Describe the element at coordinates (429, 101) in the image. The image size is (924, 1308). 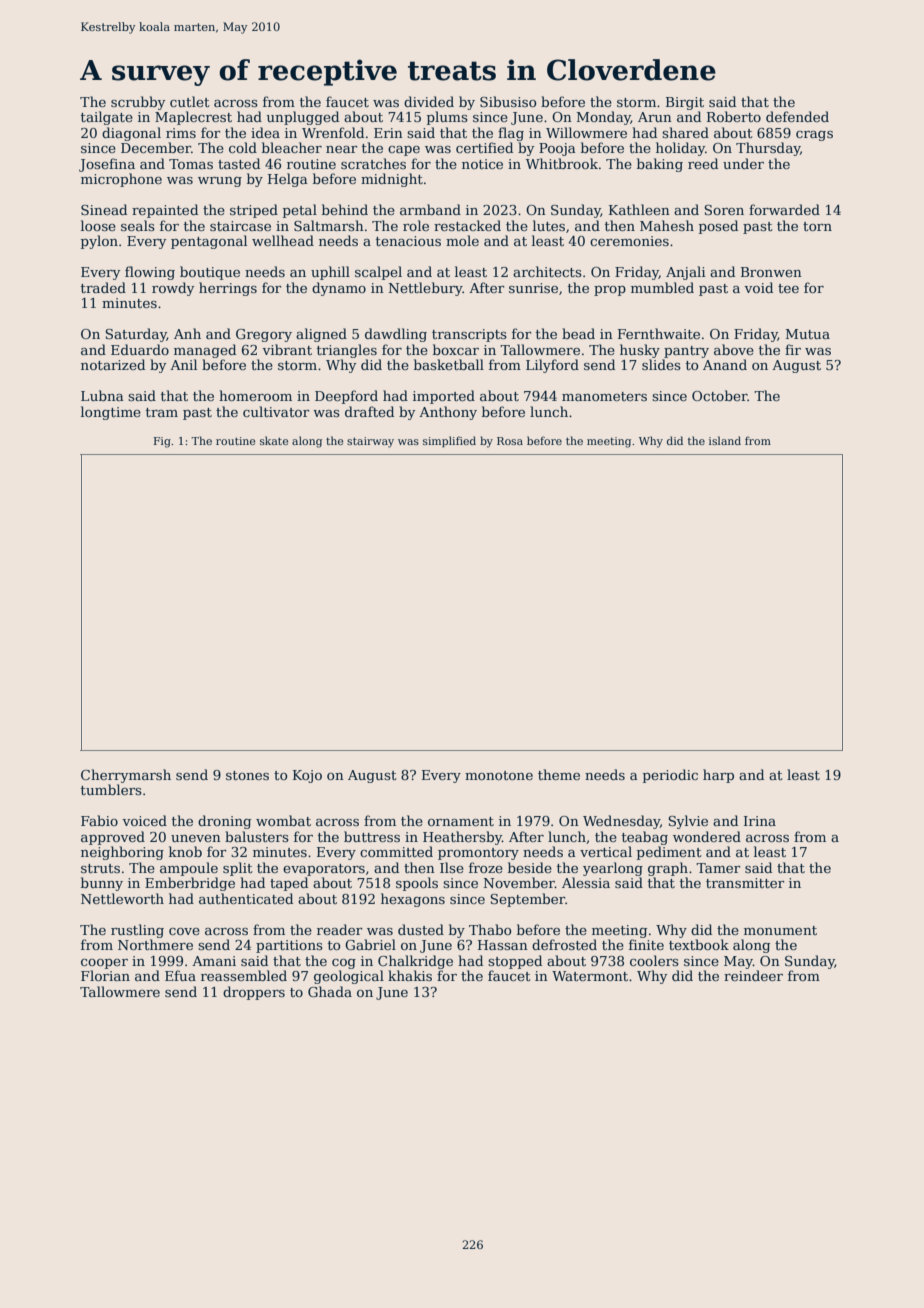
I see `divided` at that location.
